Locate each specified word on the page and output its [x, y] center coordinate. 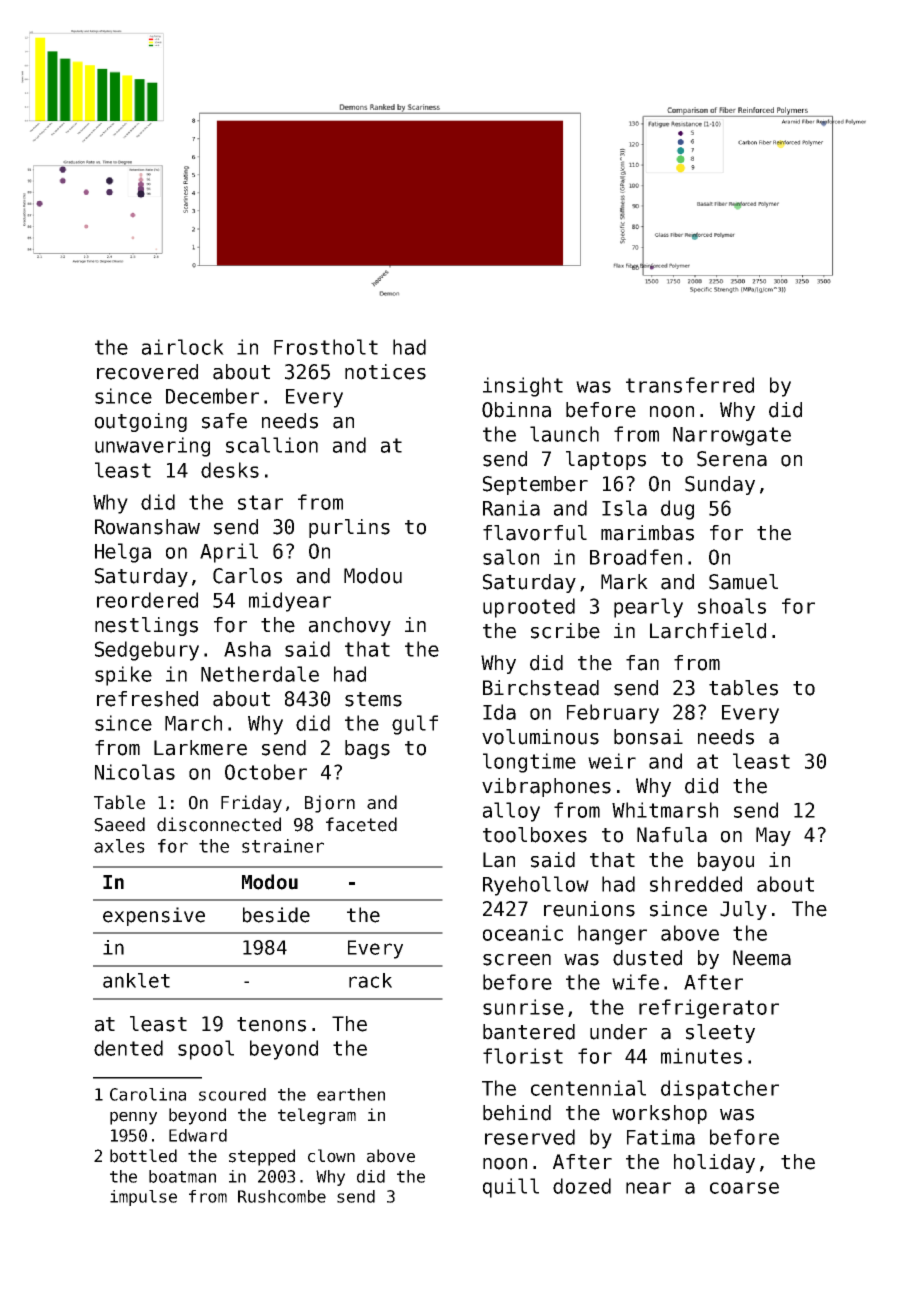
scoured [232, 1094]
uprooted [529, 608]
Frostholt [326, 347]
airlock [183, 347]
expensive [154, 916]
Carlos [247, 576]
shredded [696, 884]
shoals [732, 606]
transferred [690, 385]
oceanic [523, 933]
